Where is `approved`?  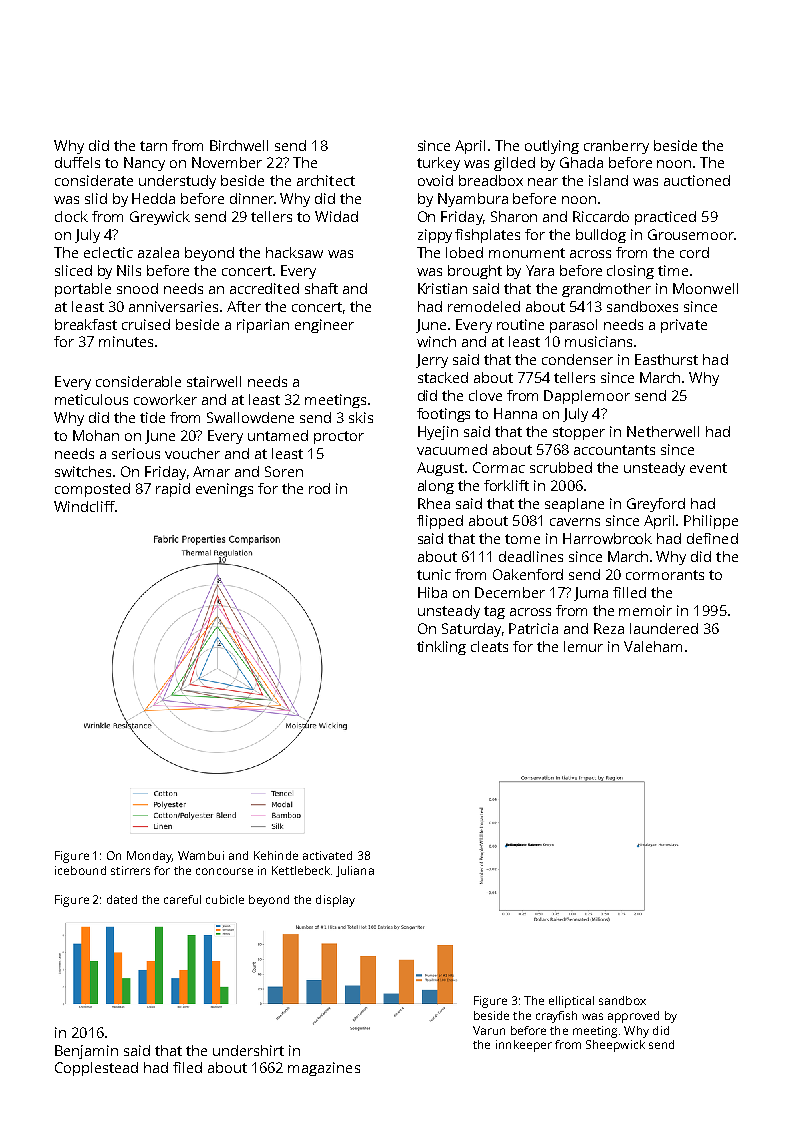
approved is located at coordinates (633, 1017).
